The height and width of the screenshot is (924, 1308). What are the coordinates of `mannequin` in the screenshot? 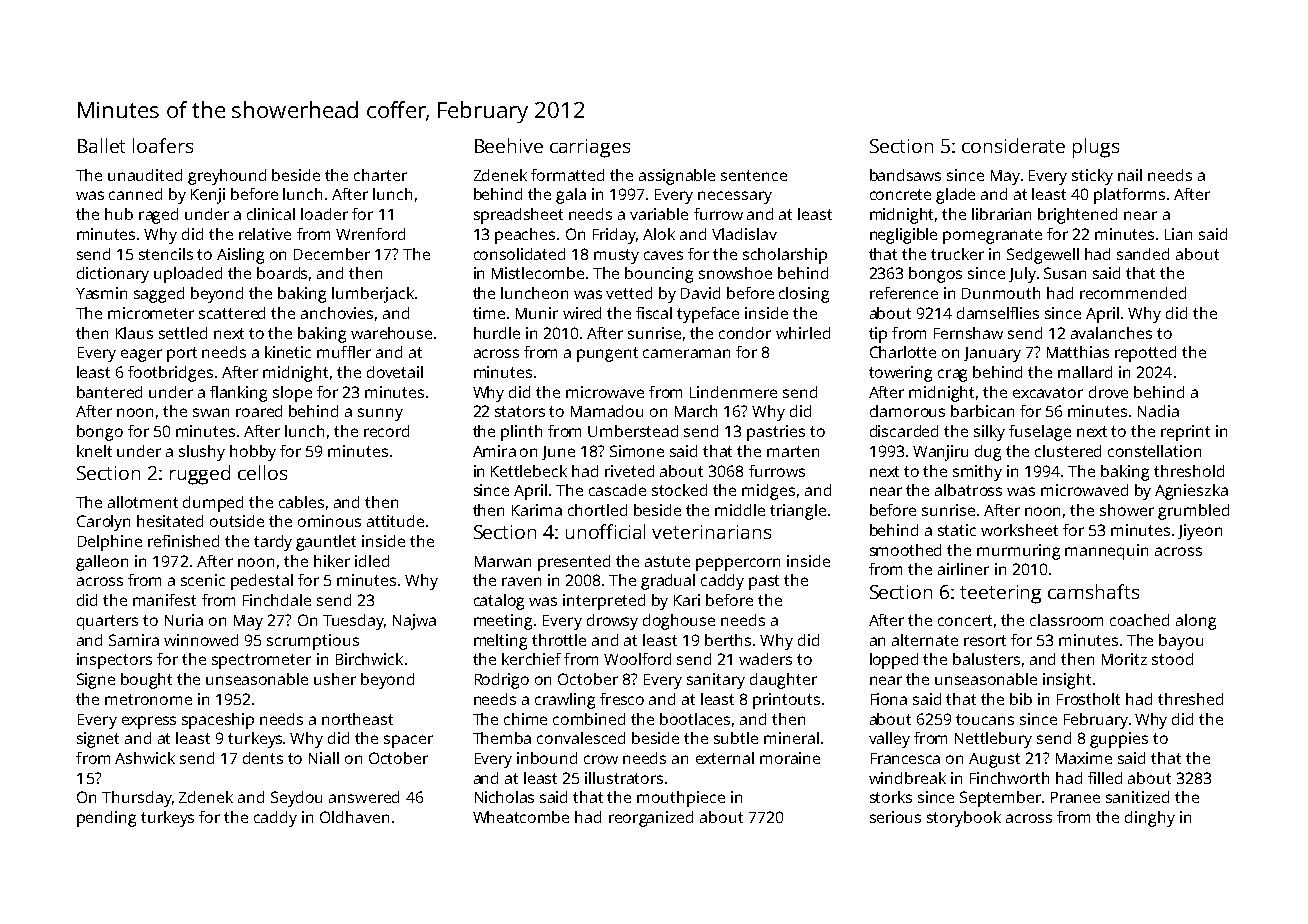 It's located at (1106, 552).
